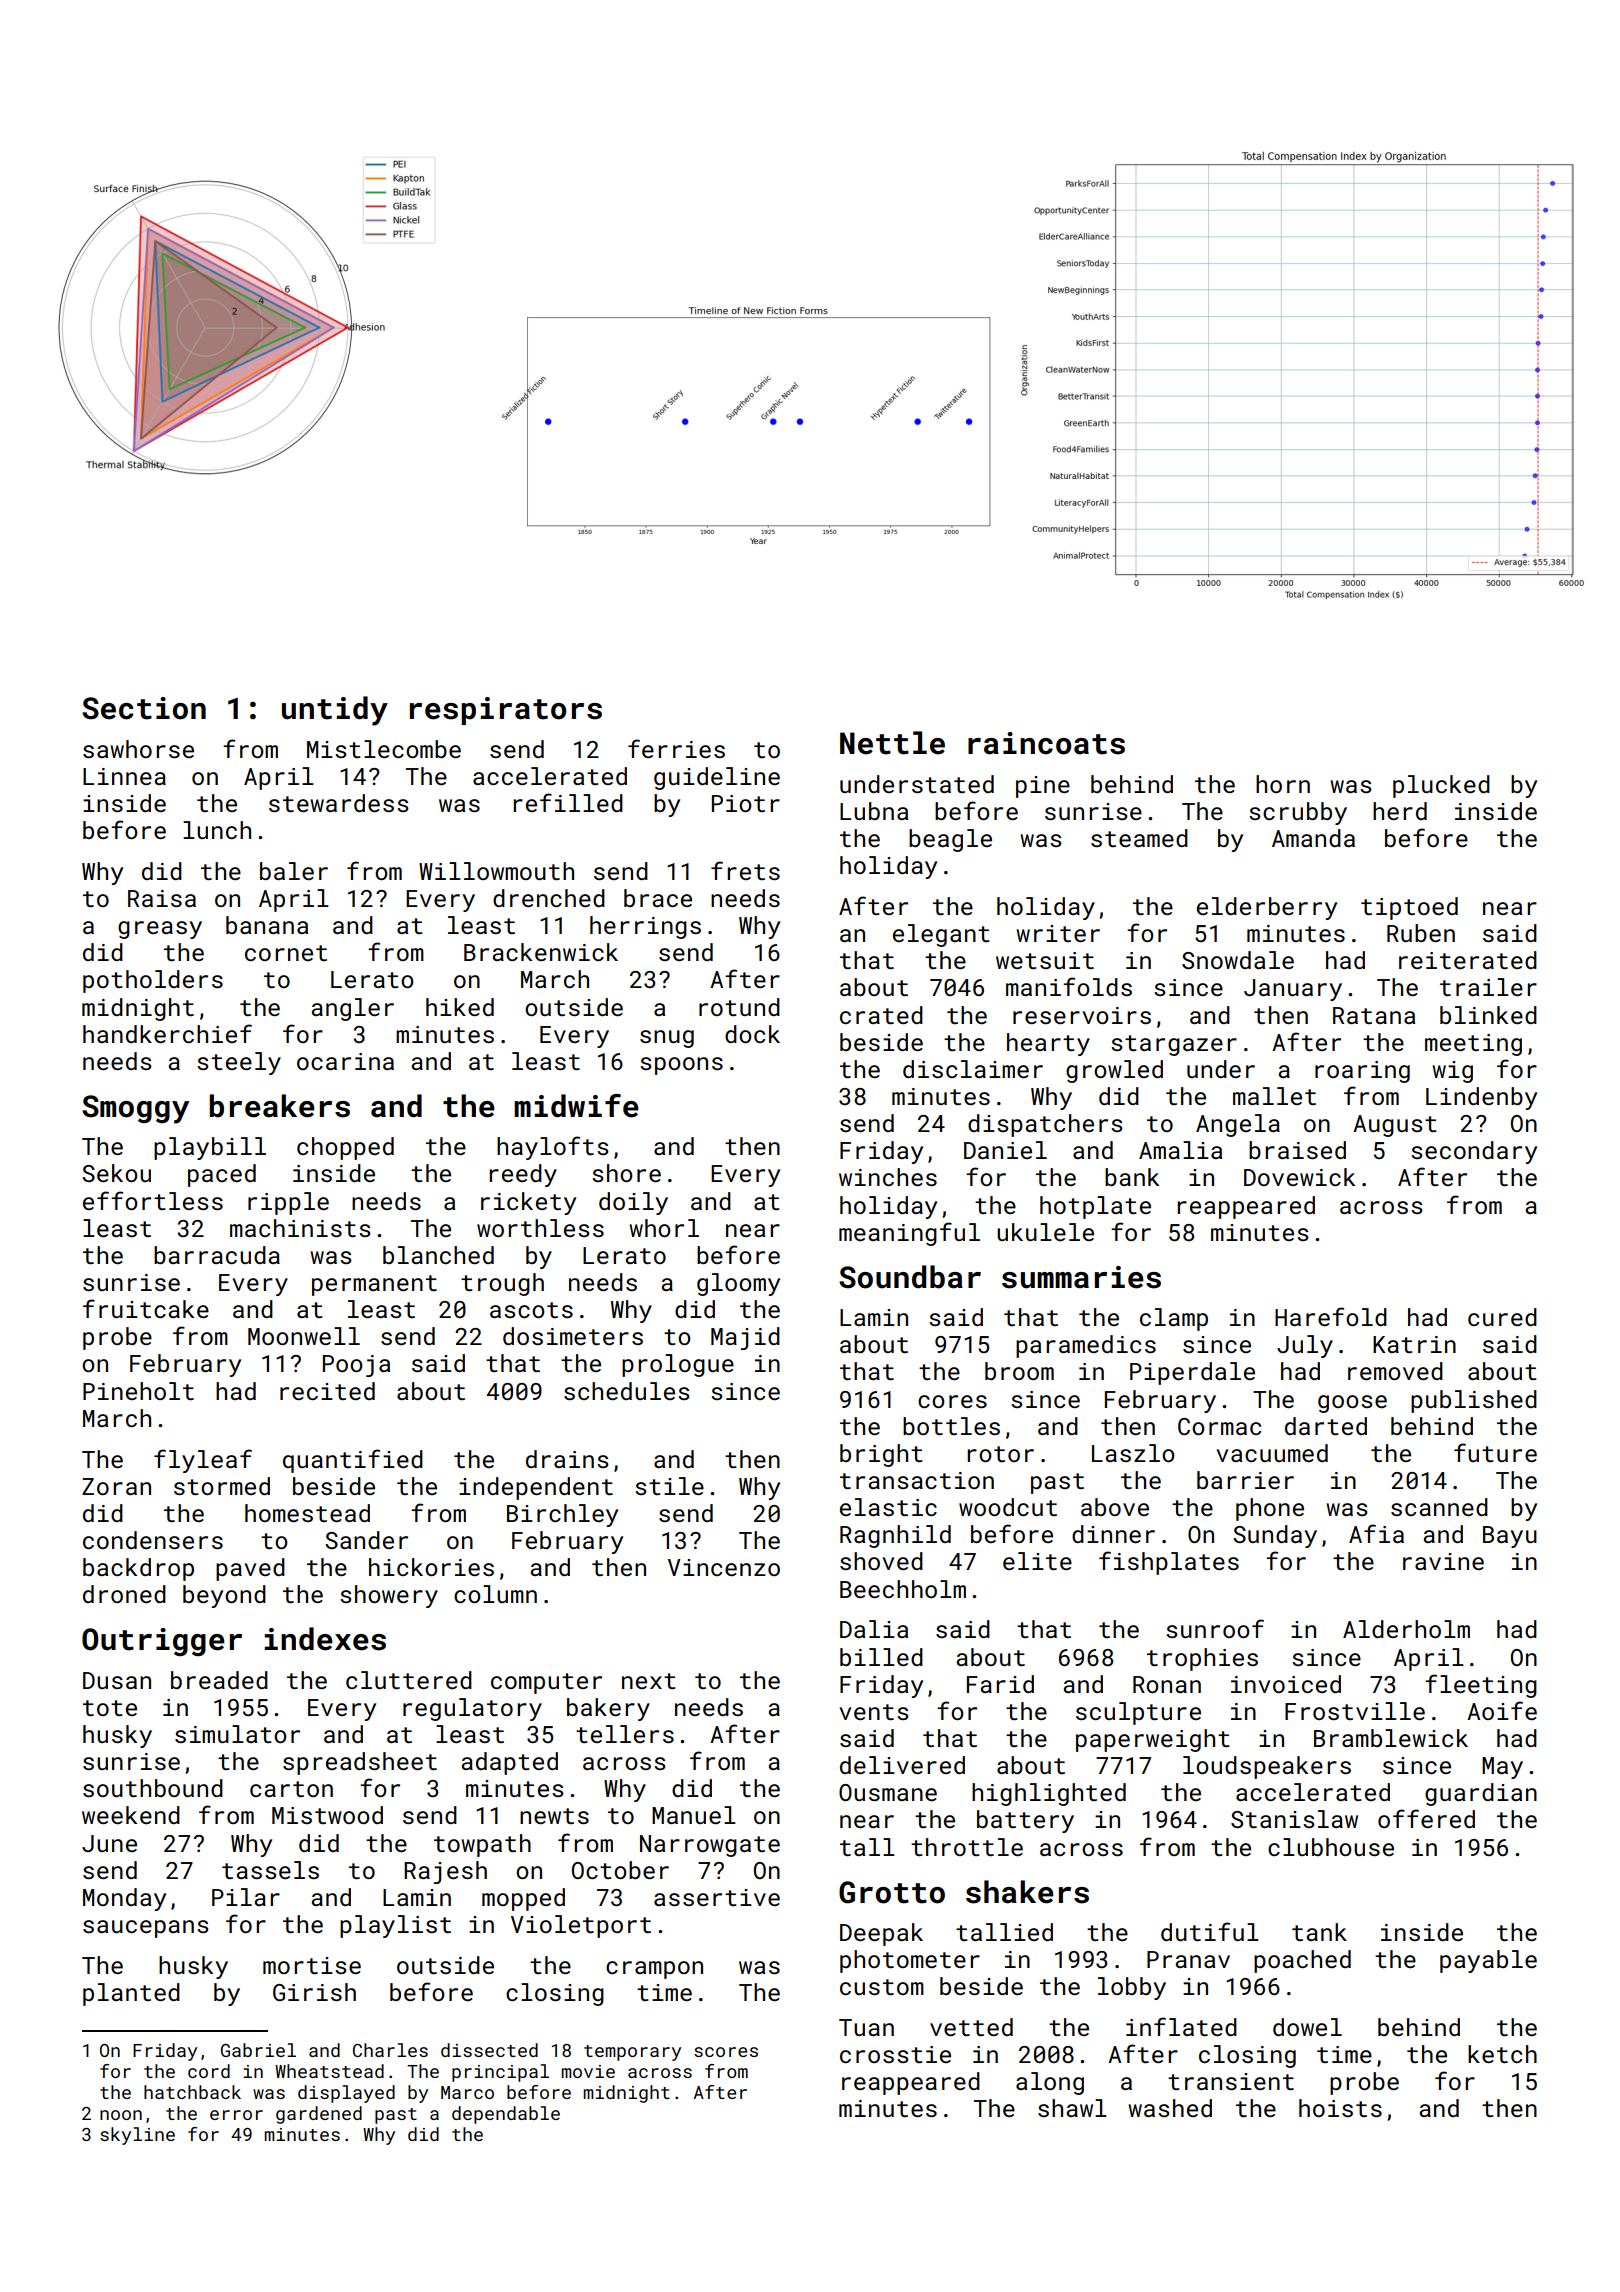  I want to click on winches, so click(888, 1177).
